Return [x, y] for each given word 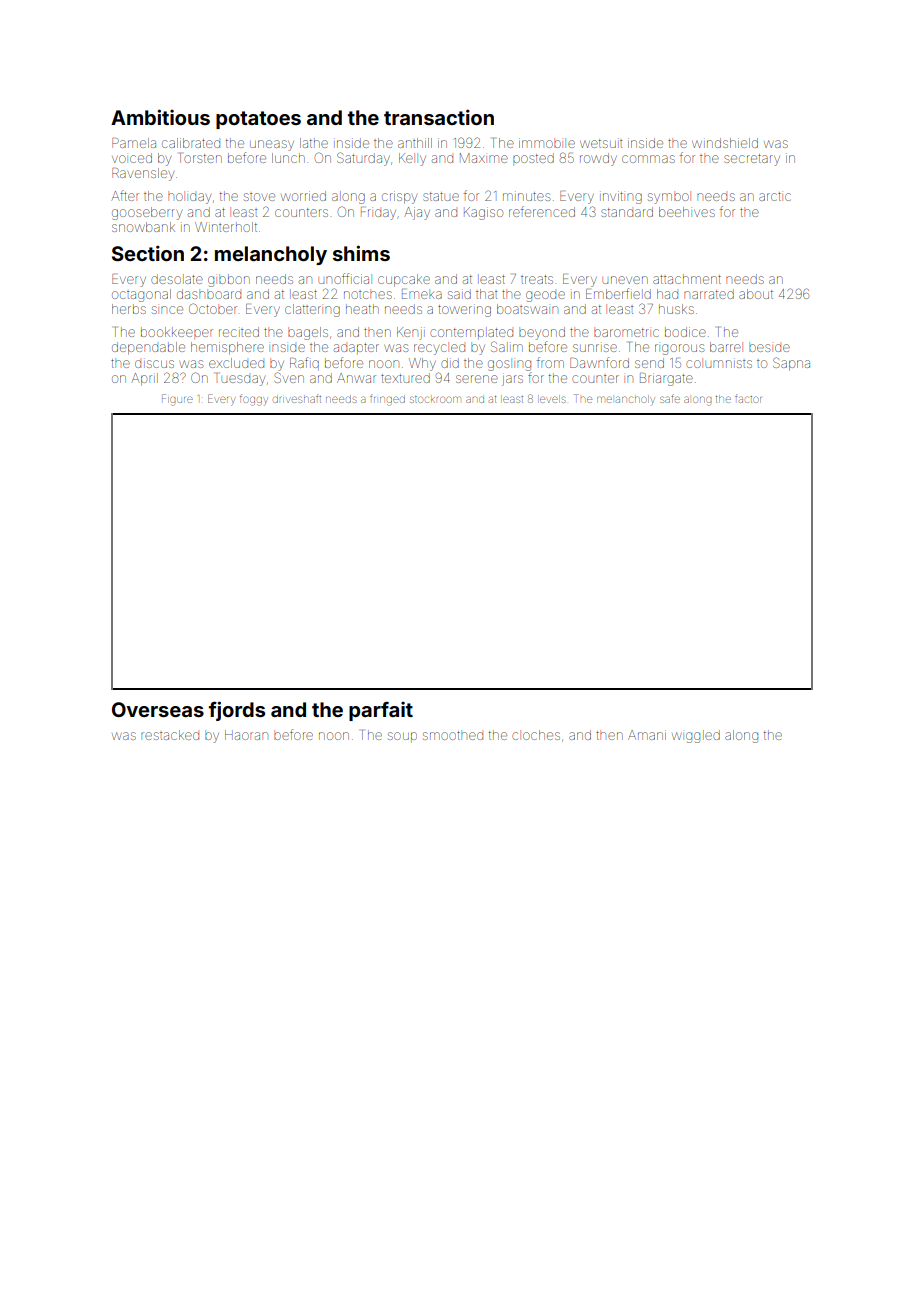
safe [670, 398]
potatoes [258, 120]
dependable [148, 348]
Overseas [158, 709]
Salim [507, 346]
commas [648, 159]
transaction [439, 117]
